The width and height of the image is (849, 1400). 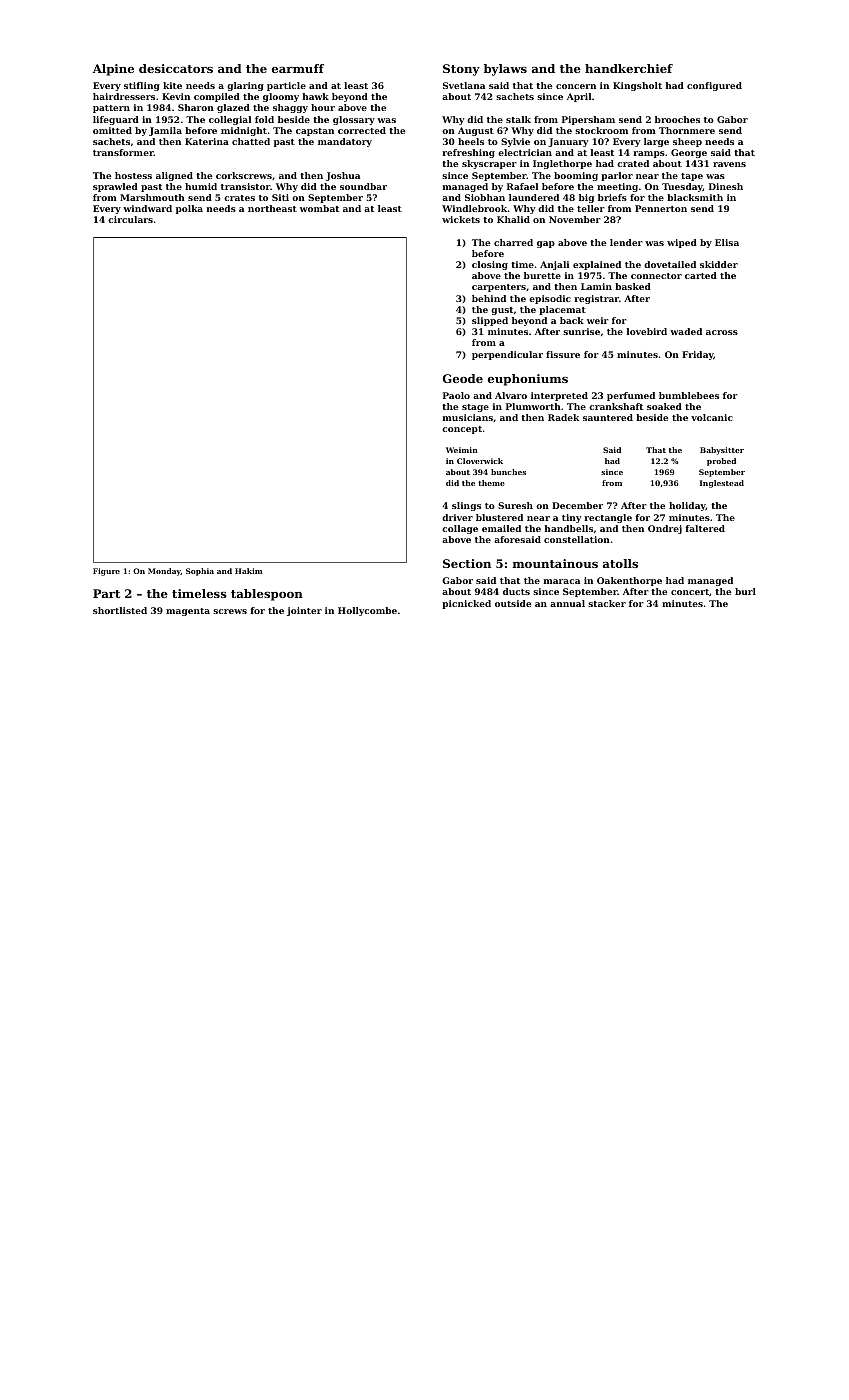 I want to click on circulars, so click(x=130, y=219).
